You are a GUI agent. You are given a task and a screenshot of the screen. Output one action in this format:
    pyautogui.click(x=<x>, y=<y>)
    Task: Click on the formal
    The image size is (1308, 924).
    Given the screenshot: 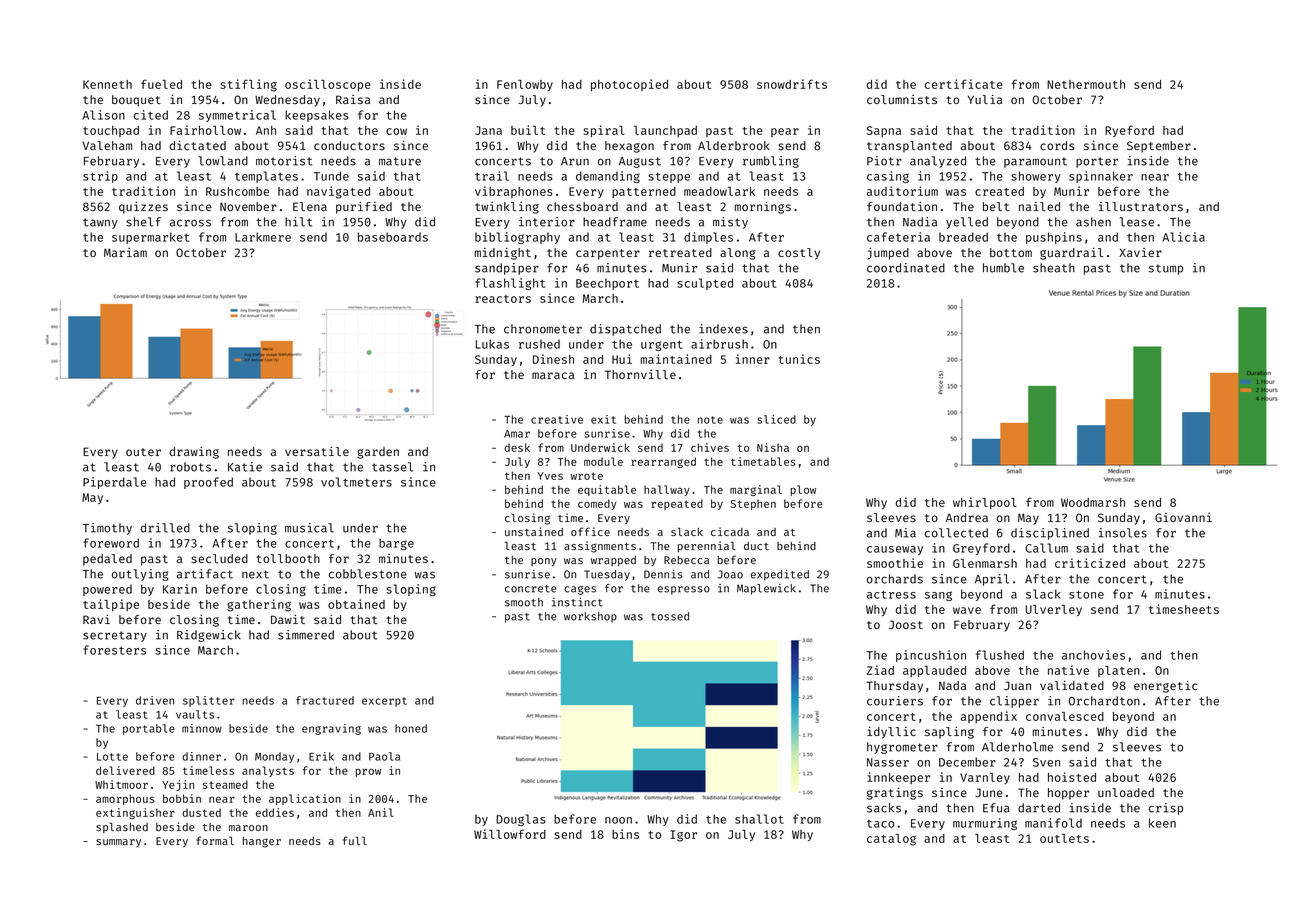 What is the action you would take?
    pyautogui.click(x=215, y=840)
